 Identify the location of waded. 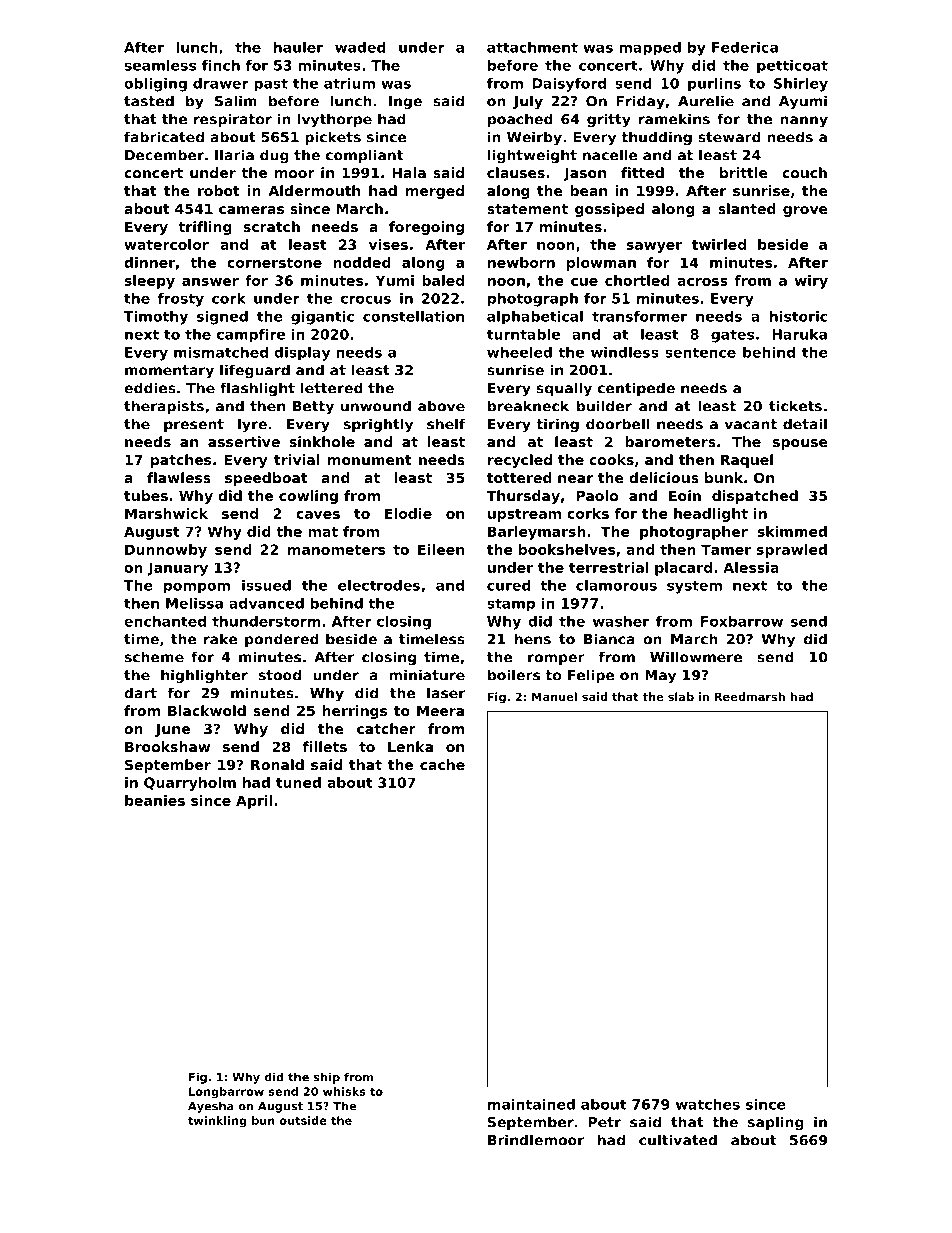
(360, 47).
